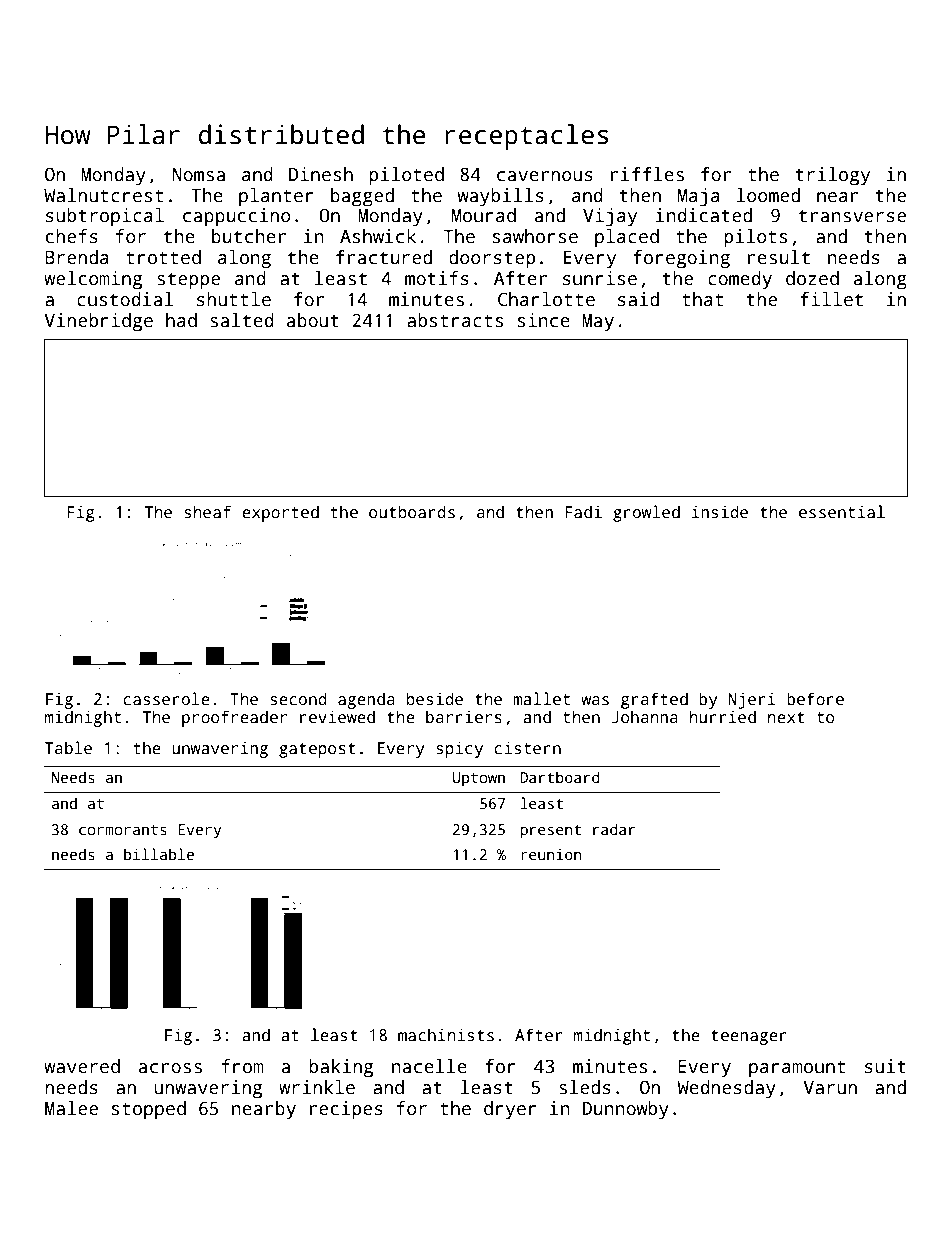 The image size is (952, 1233). I want to click on recipes, so click(346, 1110).
